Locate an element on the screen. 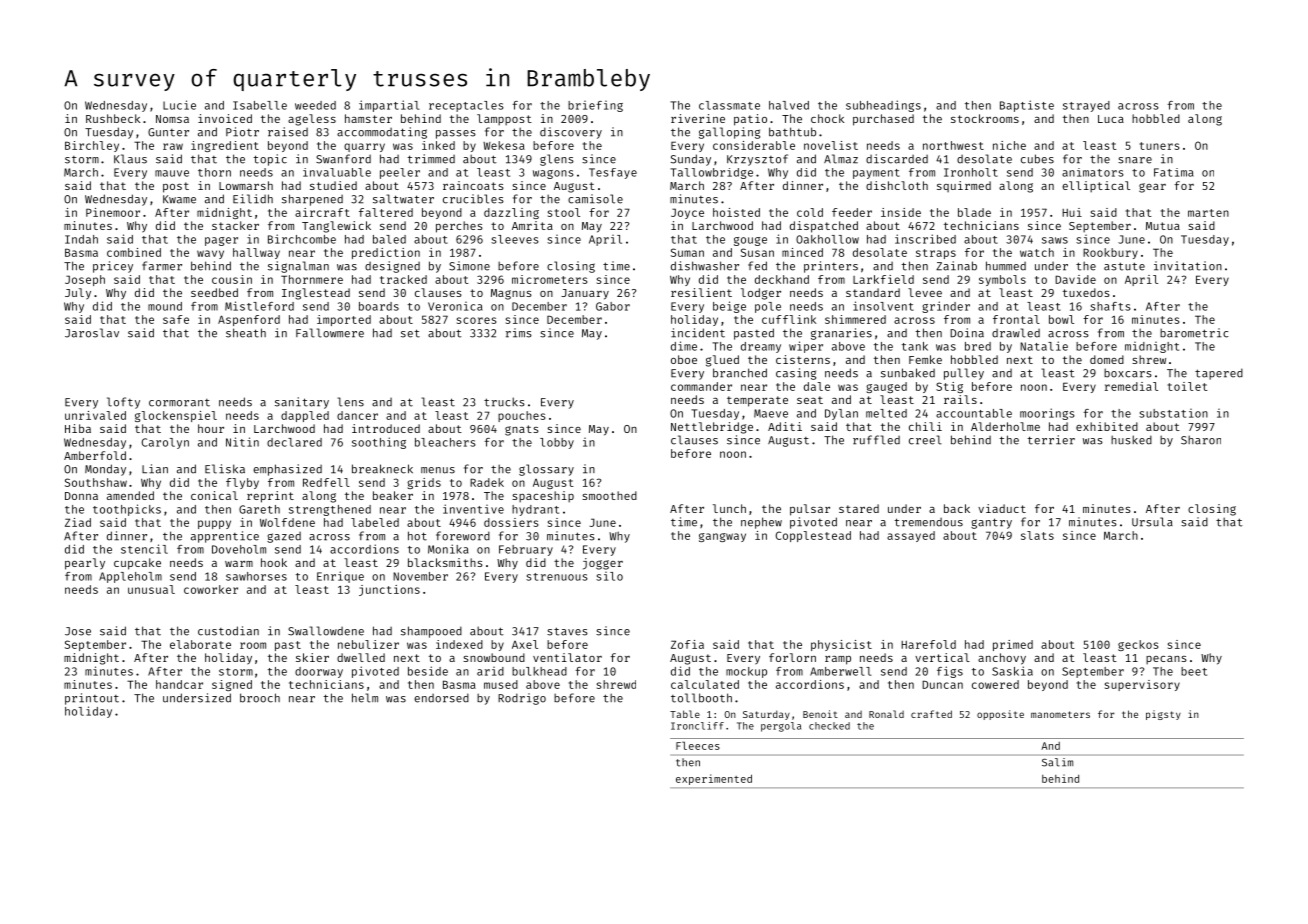 The image size is (1308, 924). slats is located at coordinates (1037, 535).
